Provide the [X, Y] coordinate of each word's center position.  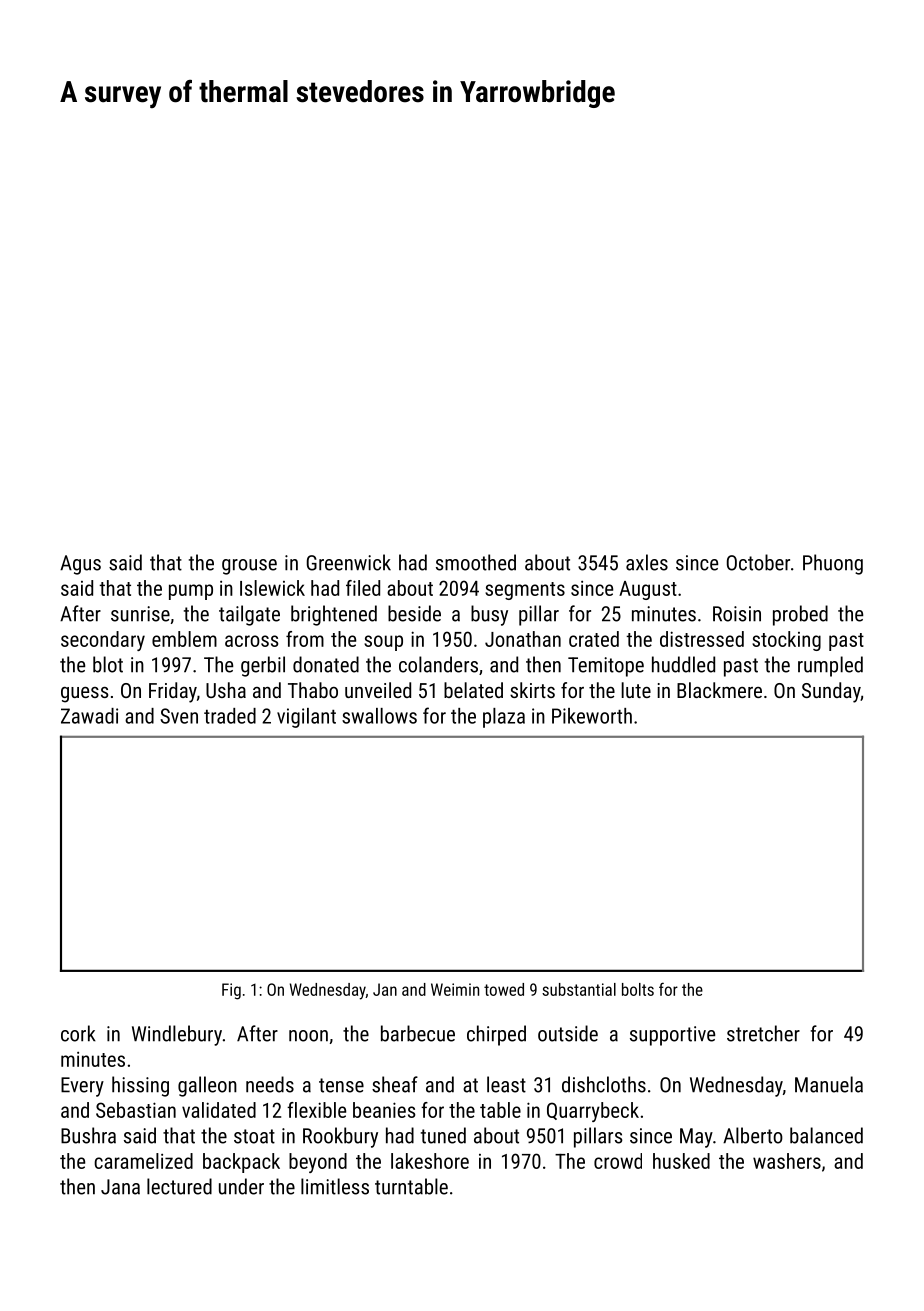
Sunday [831, 692]
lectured [179, 1186]
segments [525, 591]
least [506, 1084]
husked [681, 1161]
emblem [184, 639]
